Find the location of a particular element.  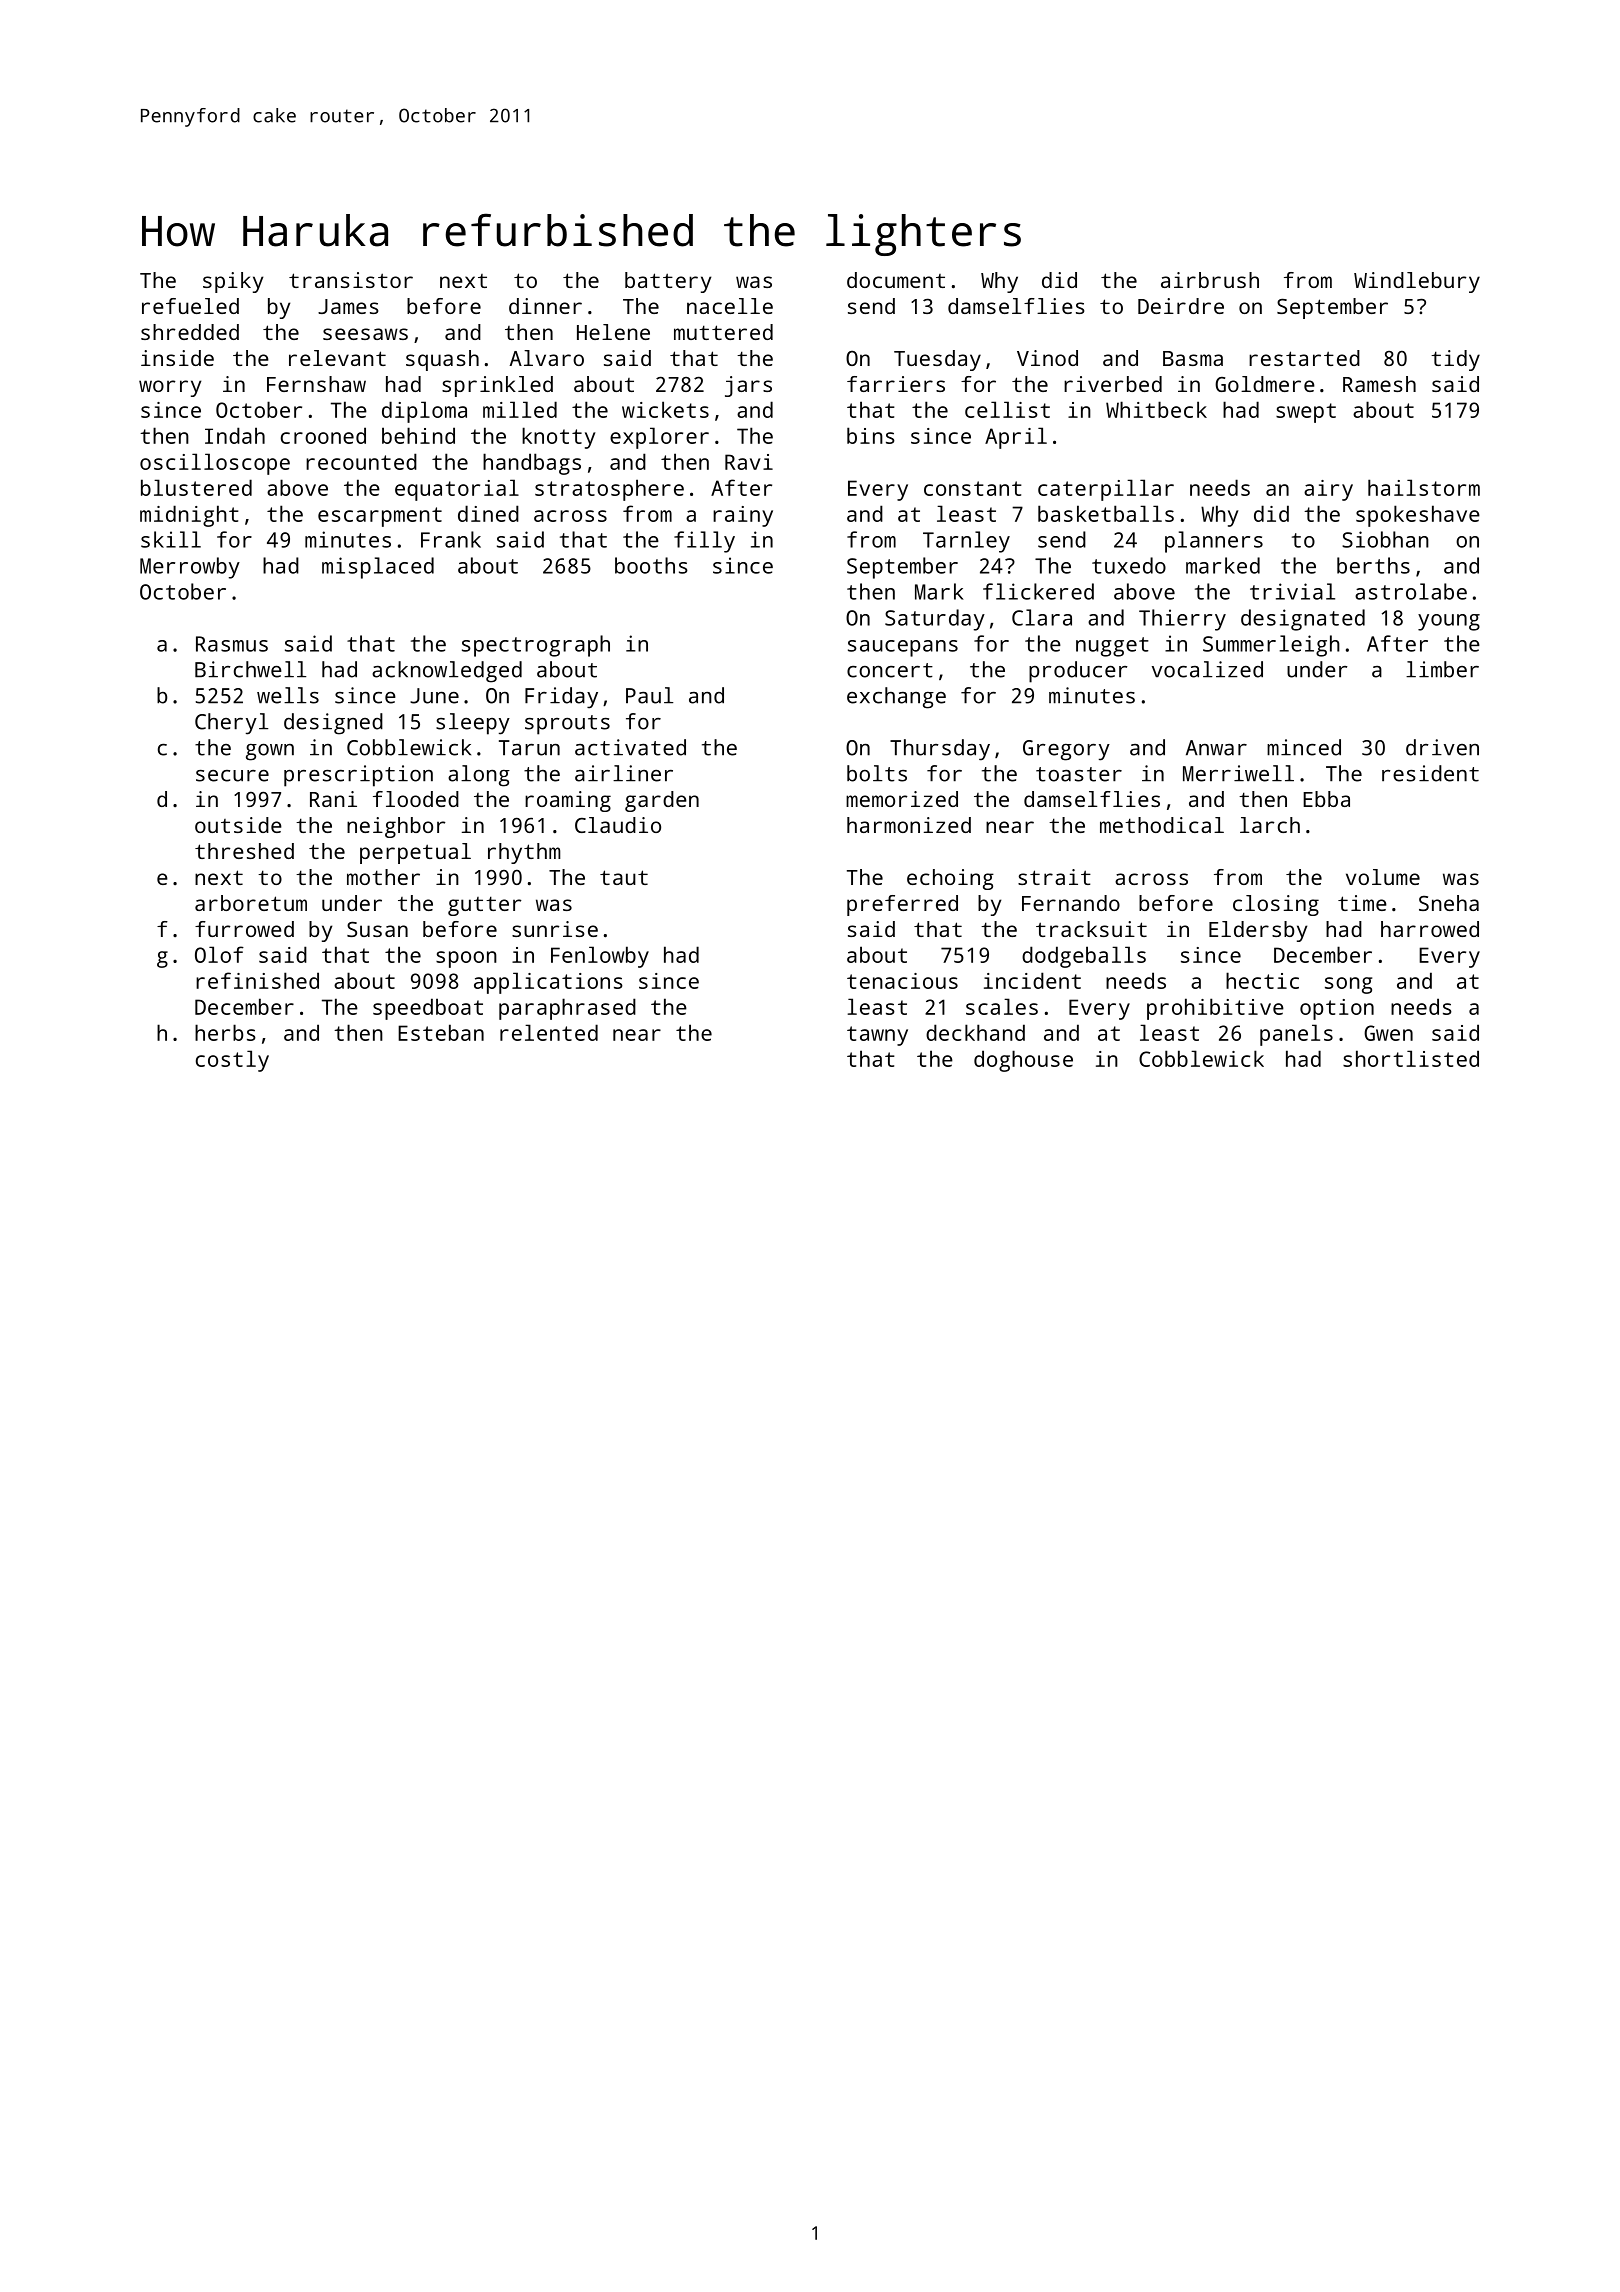

Esteban is located at coordinates (441, 1032).
